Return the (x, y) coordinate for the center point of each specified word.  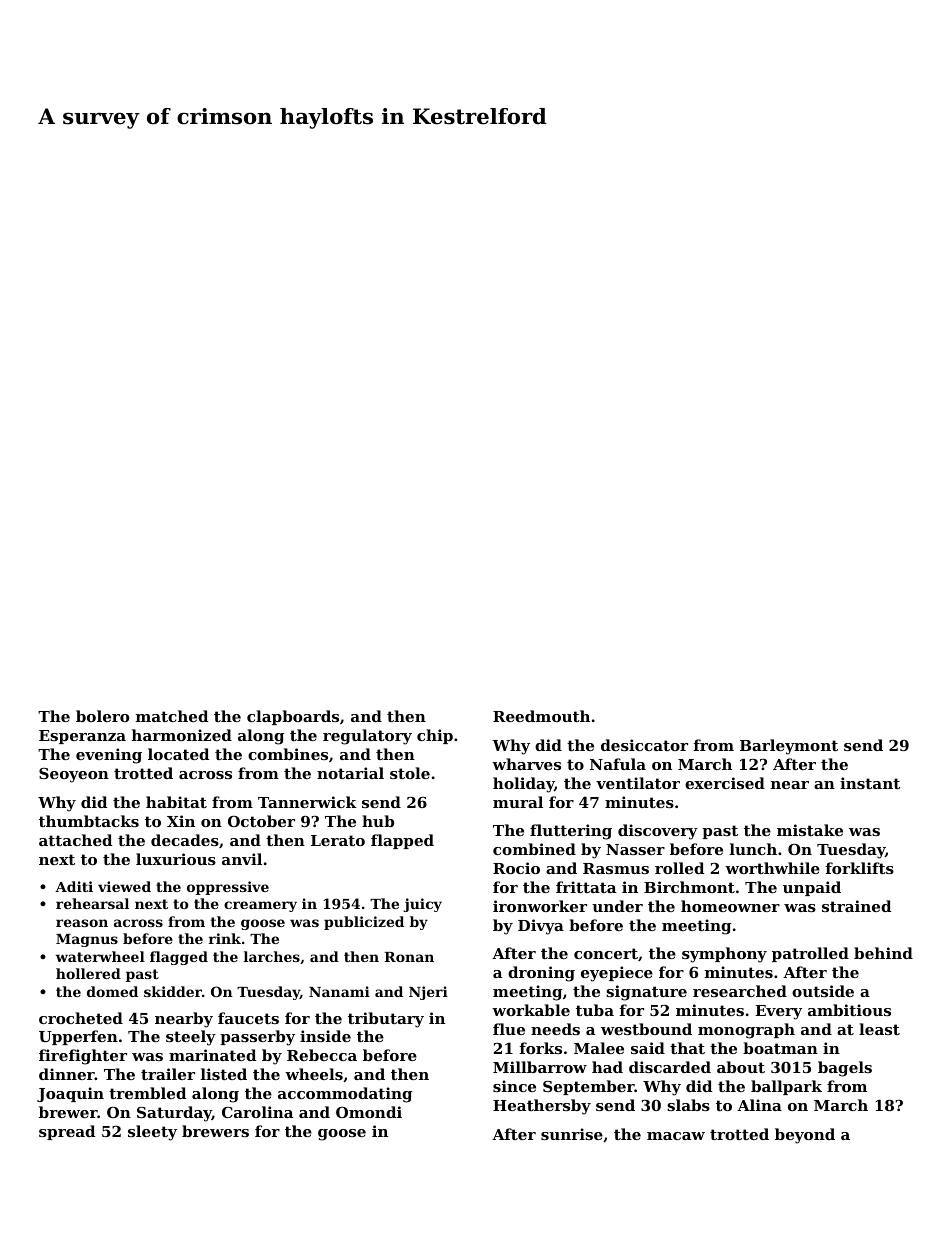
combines (288, 754)
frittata (586, 887)
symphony (724, 955)
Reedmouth (541, 716)
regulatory (367, 737)
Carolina (257, 1112)
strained (856, 906)
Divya (541, 927)
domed (112, 991)
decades (185, 840)
